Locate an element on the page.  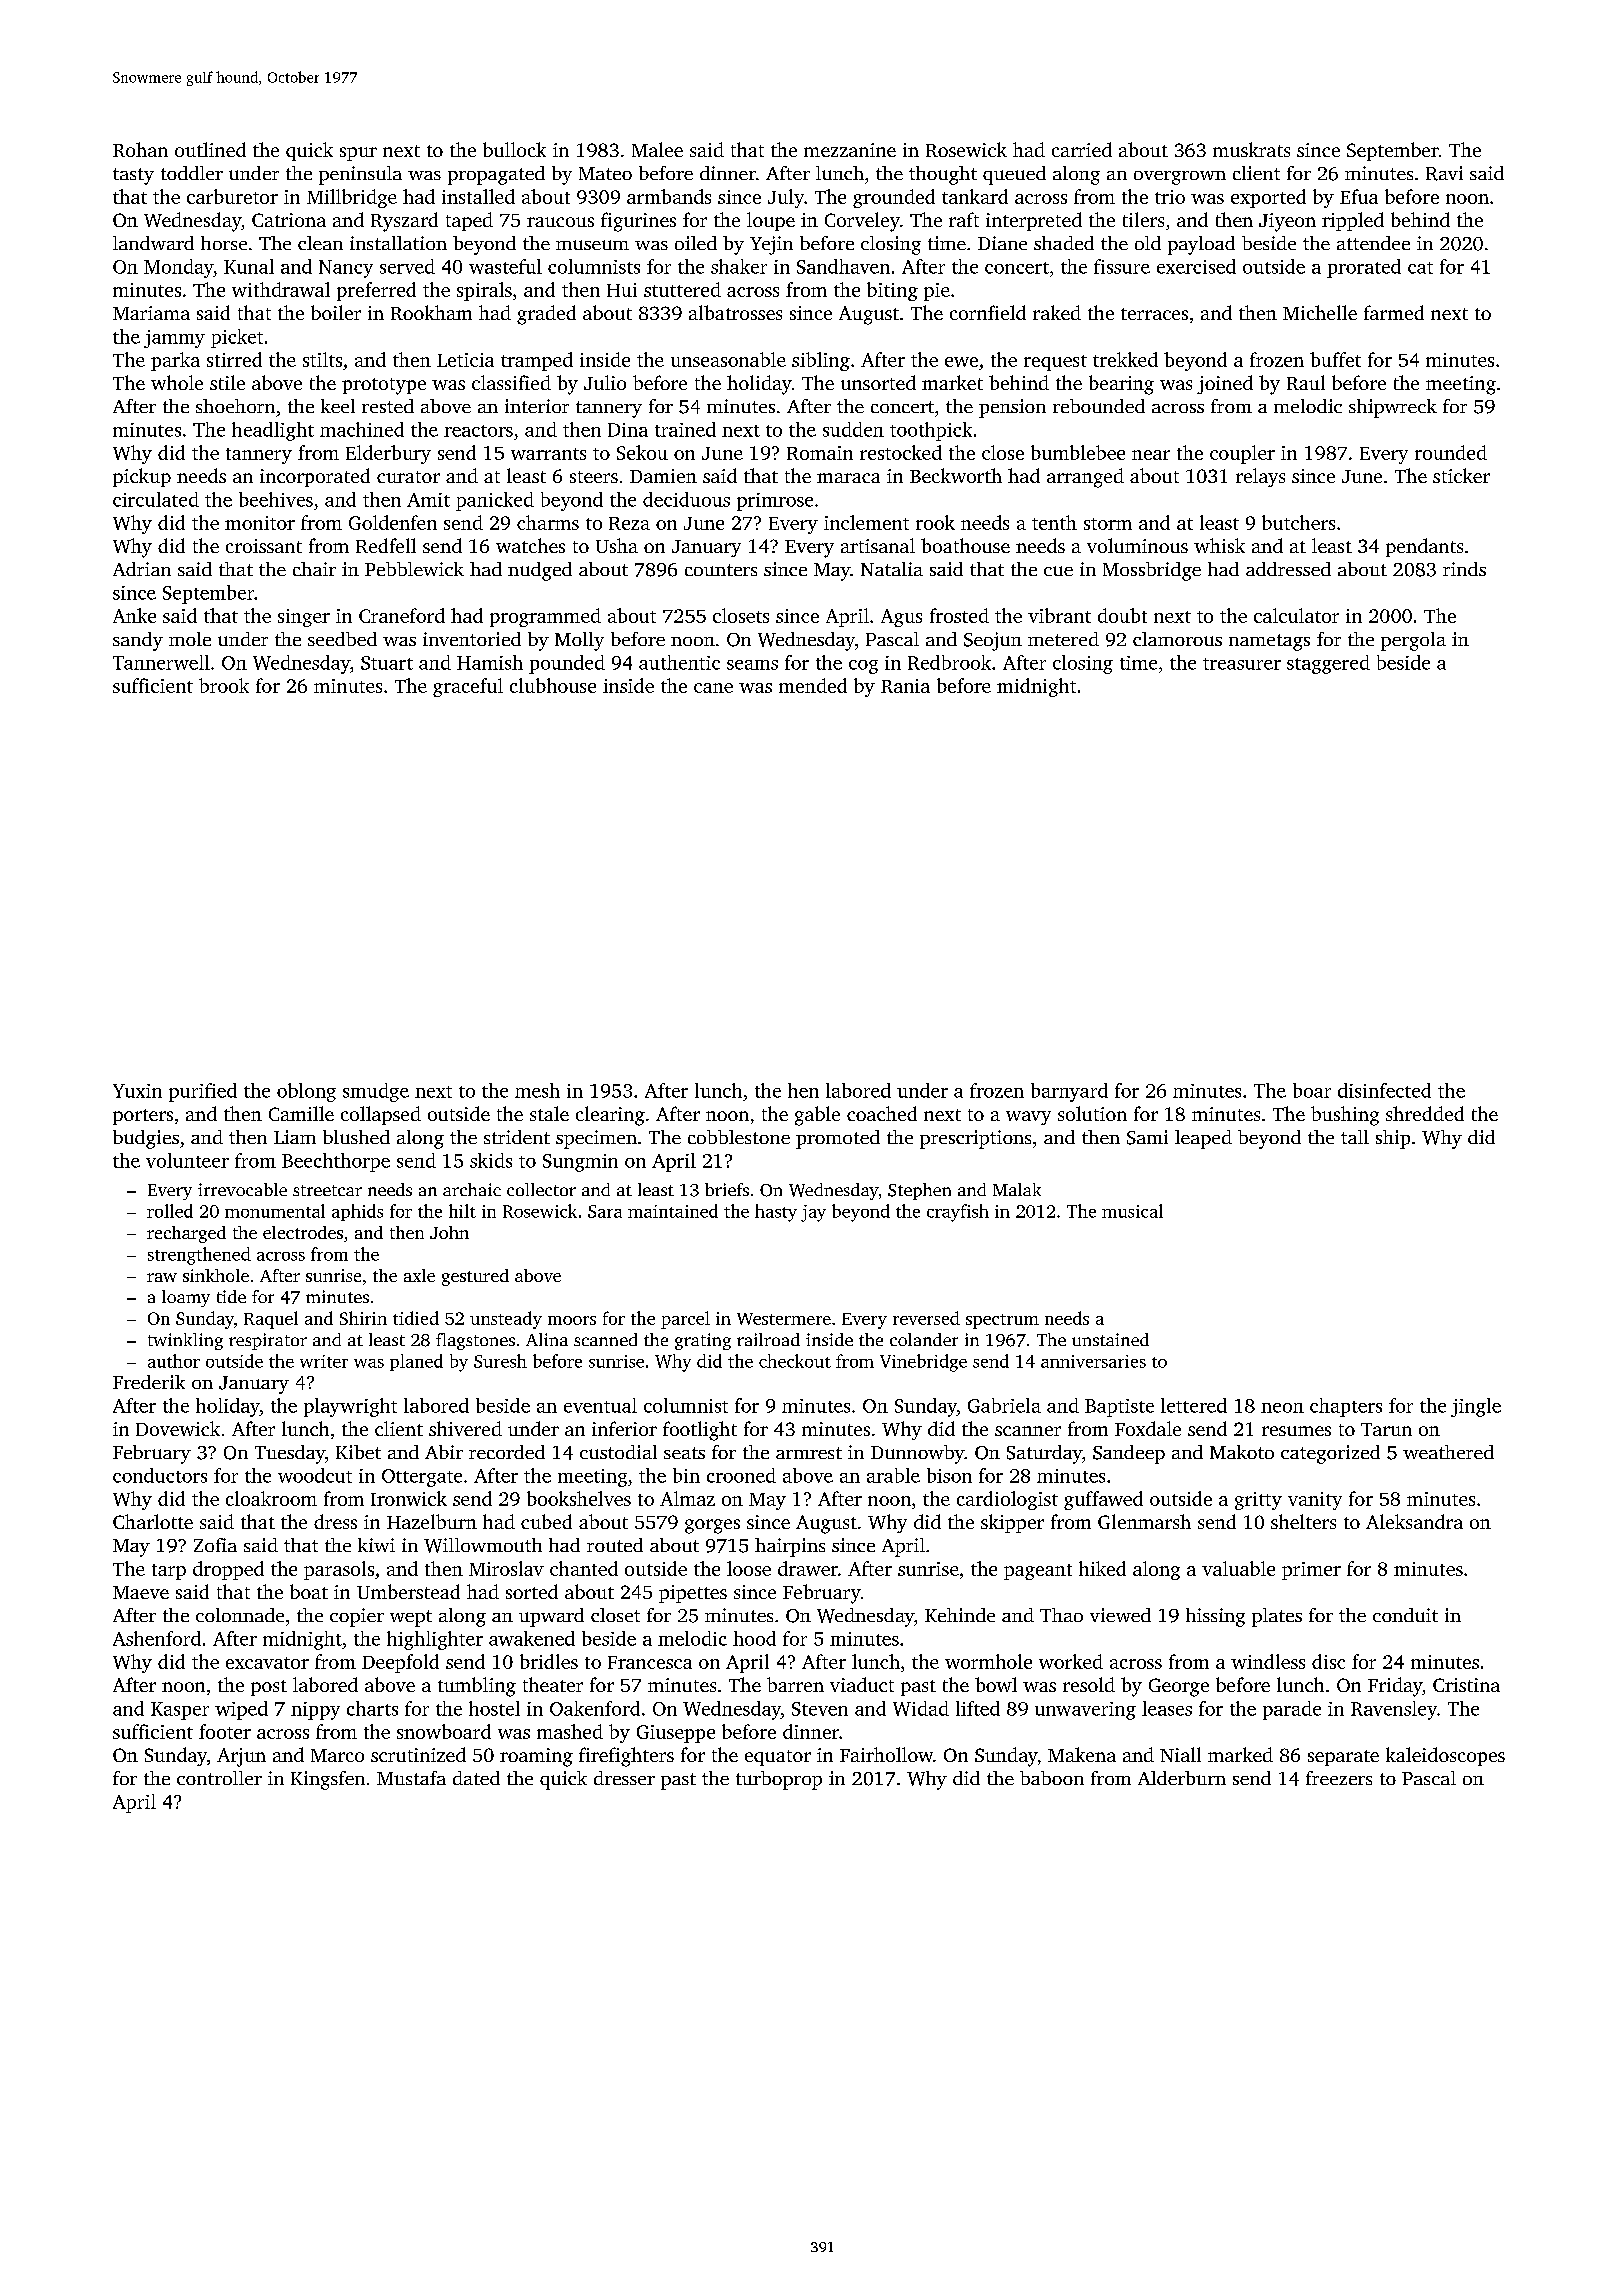
calculator is located at coordinates (1296, 615).
